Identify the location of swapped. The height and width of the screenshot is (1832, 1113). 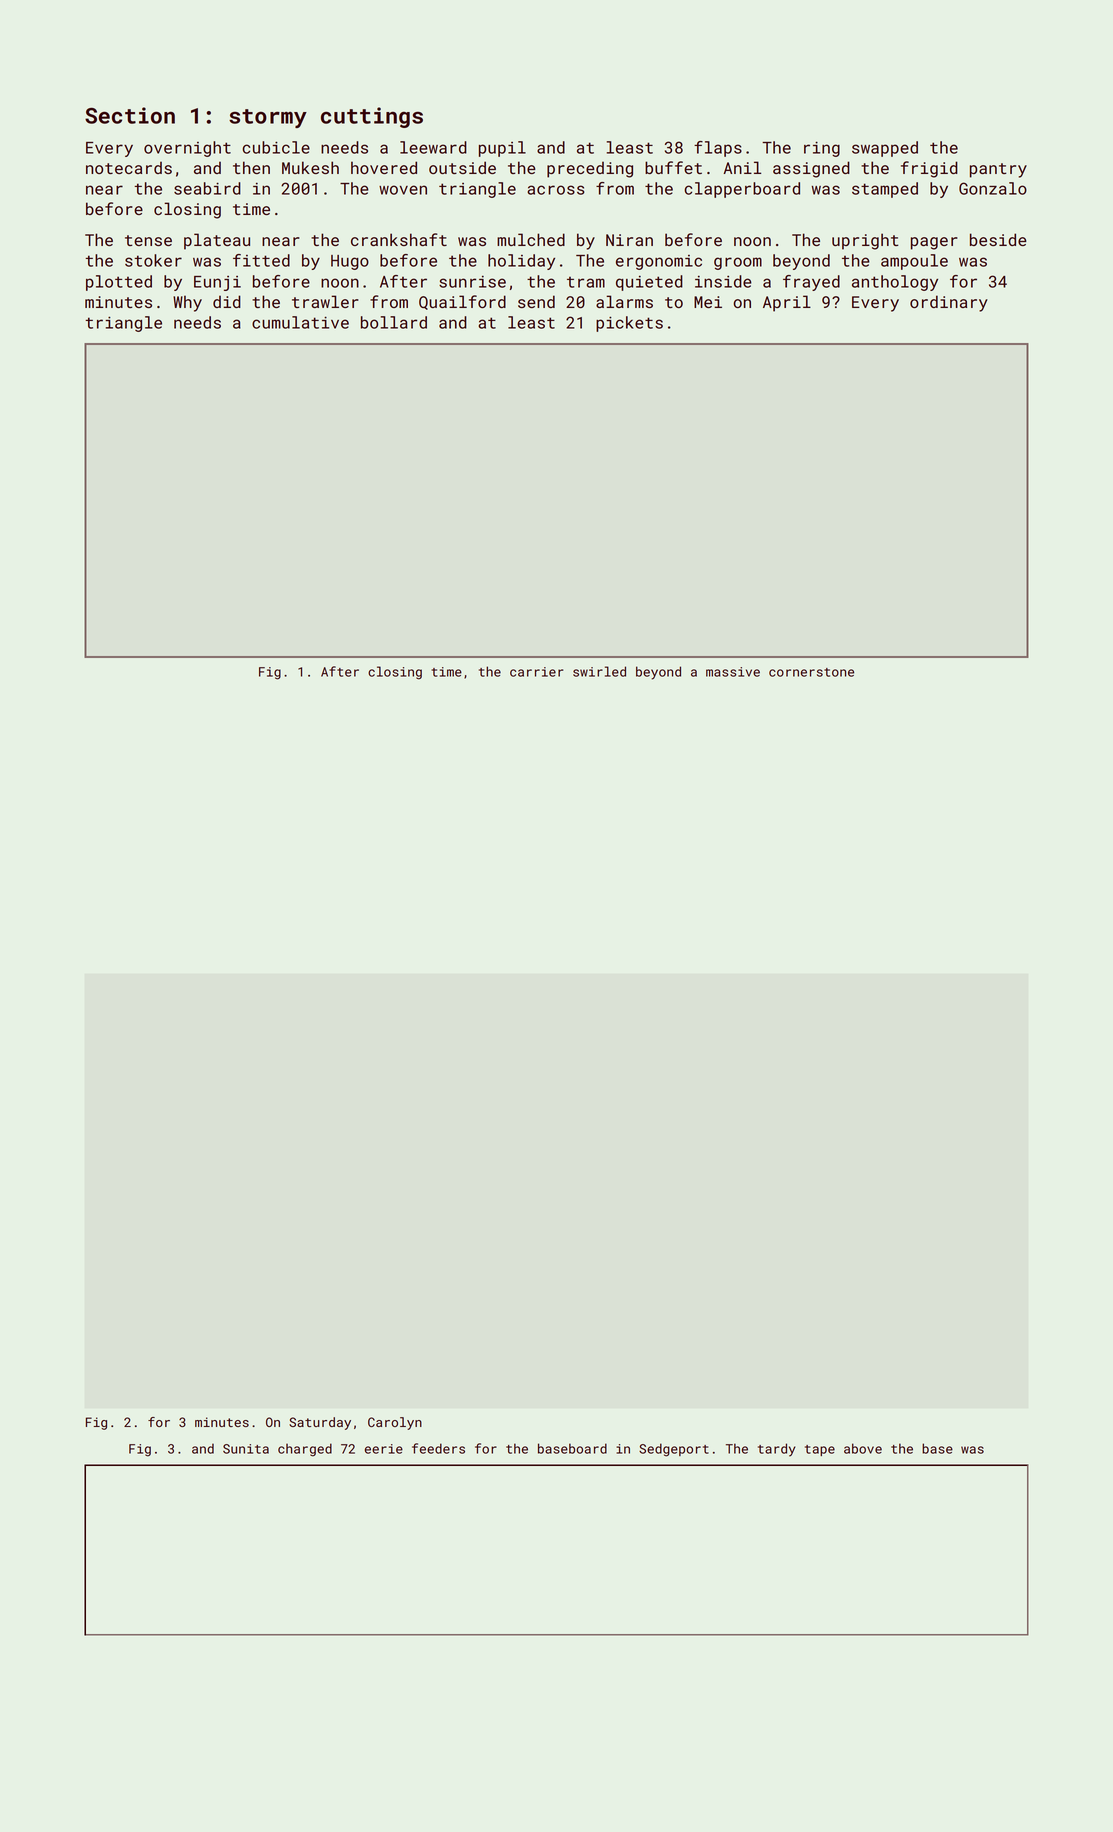
(885, 149).
